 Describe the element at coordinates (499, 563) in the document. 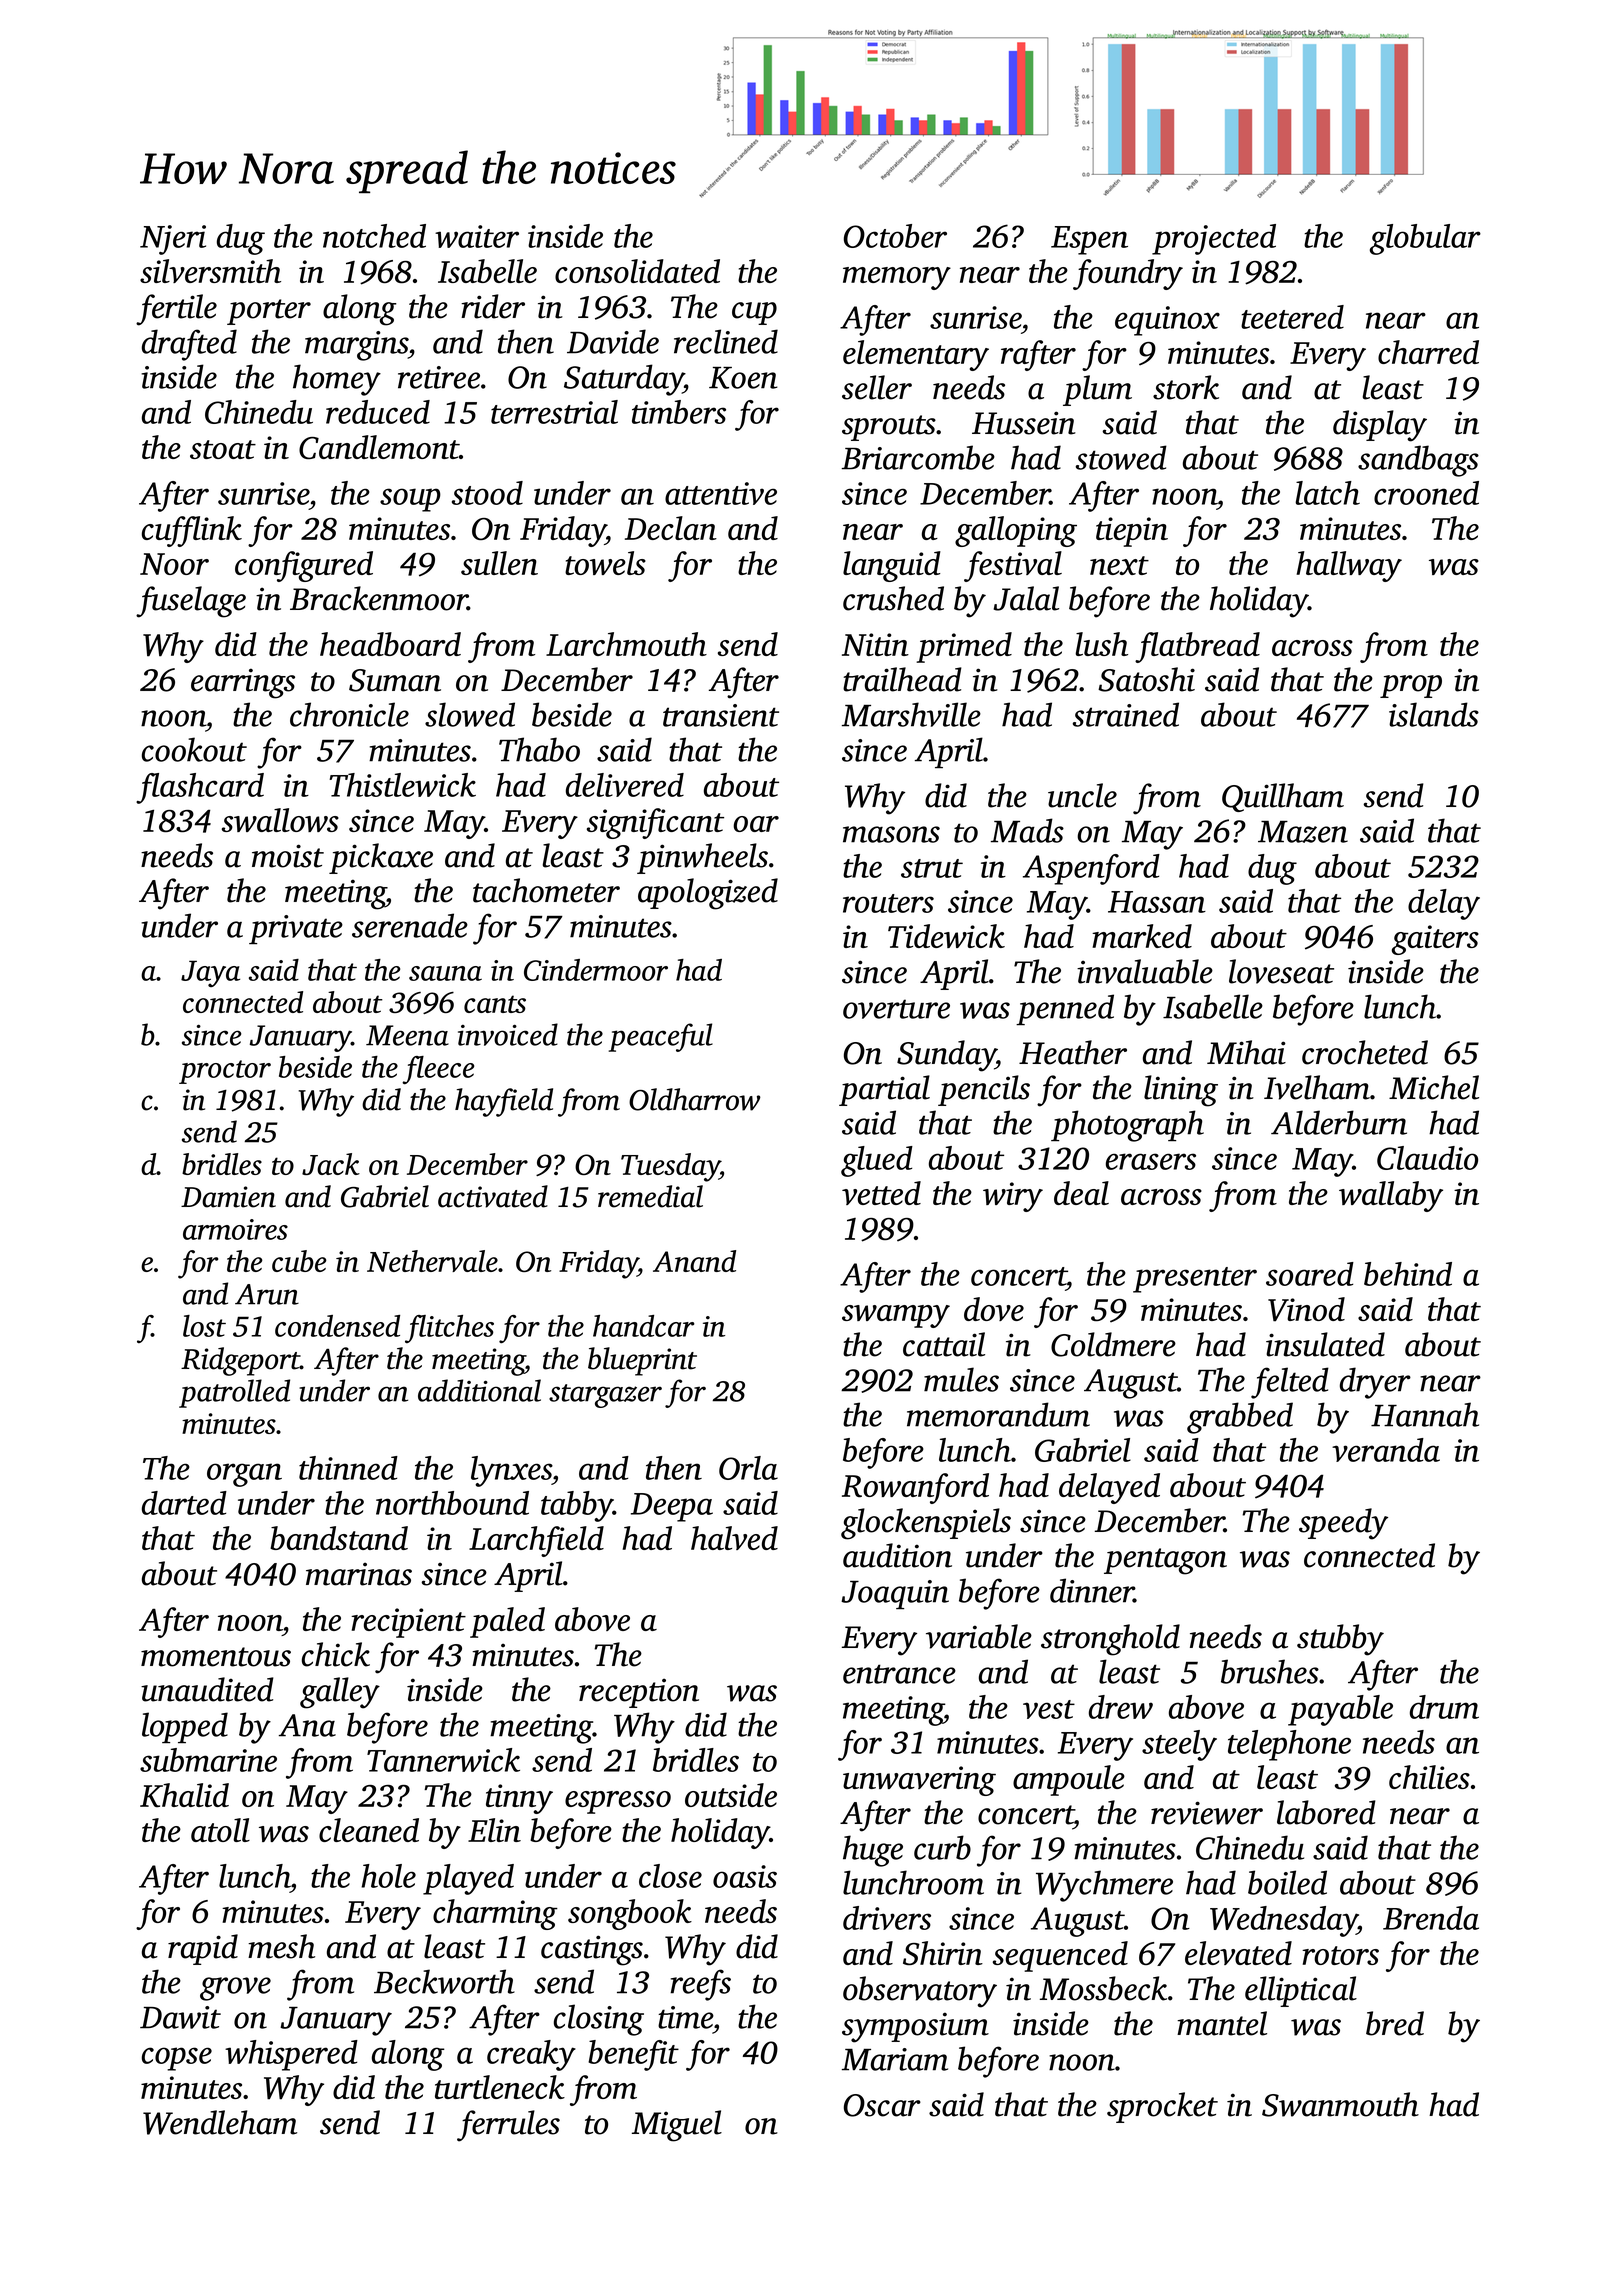

I see `sullen` at that location.
